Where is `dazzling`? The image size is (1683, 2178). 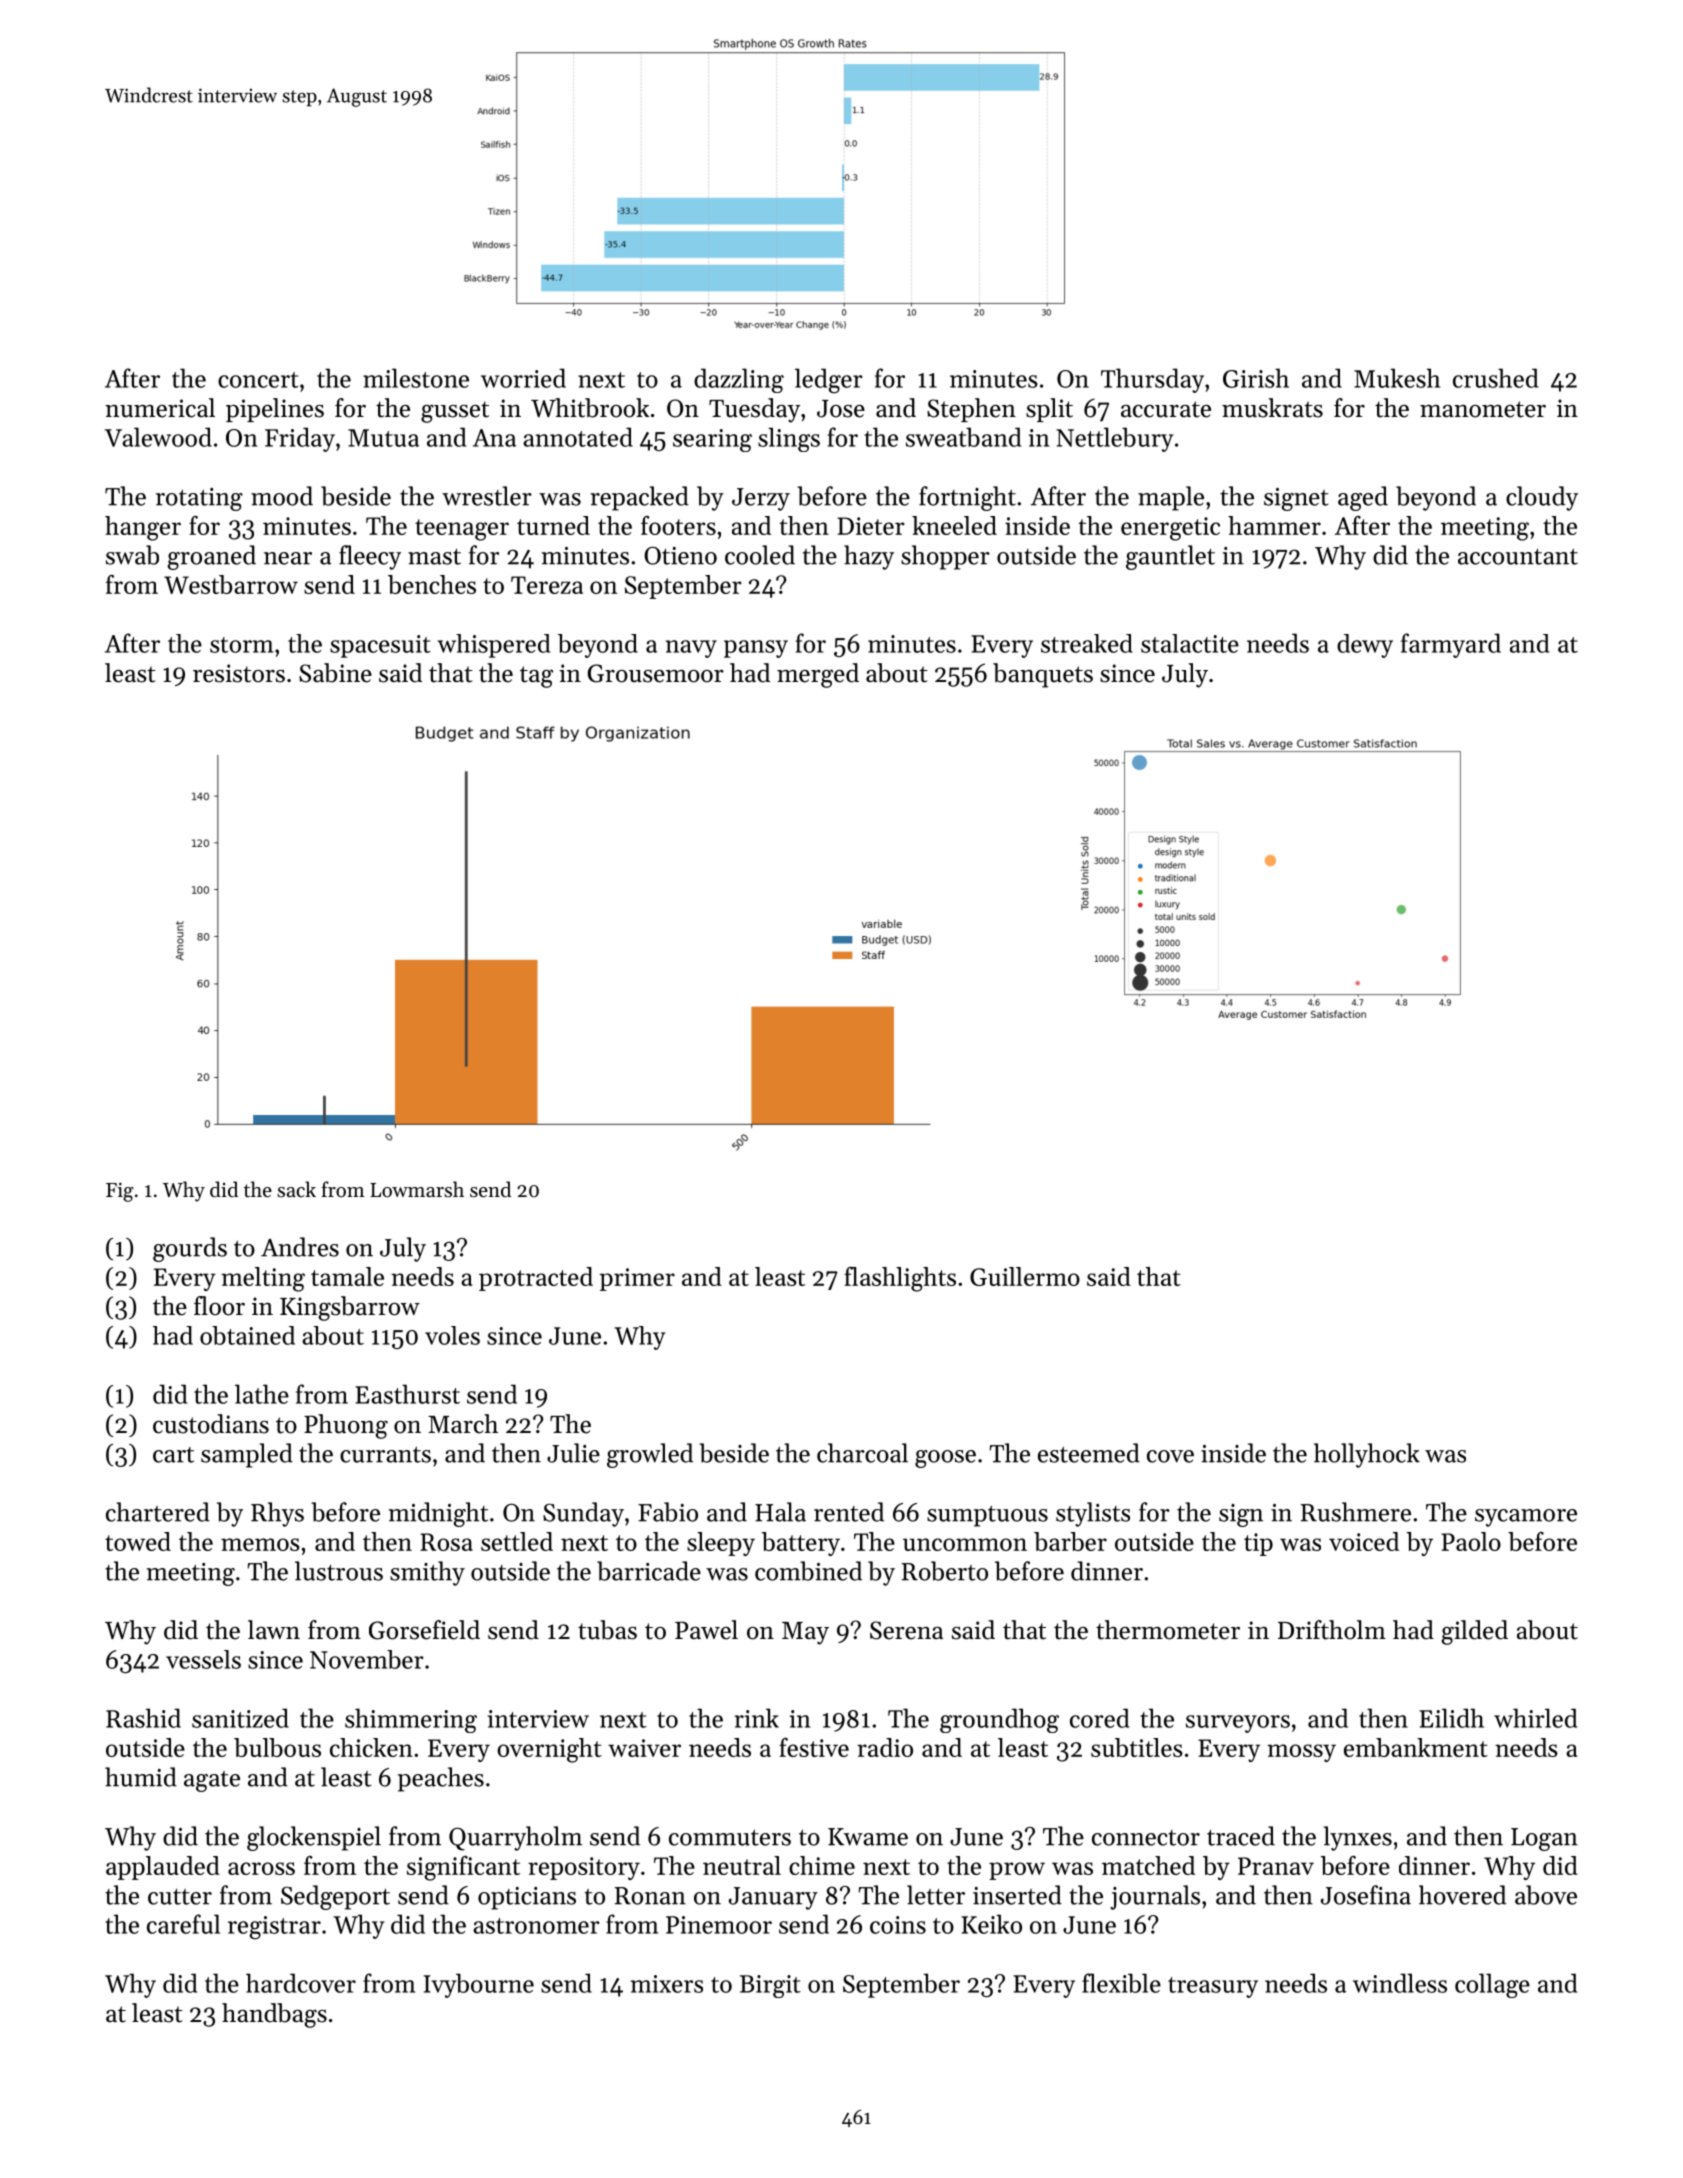 dazzling is located at coordinates (739, 380).
